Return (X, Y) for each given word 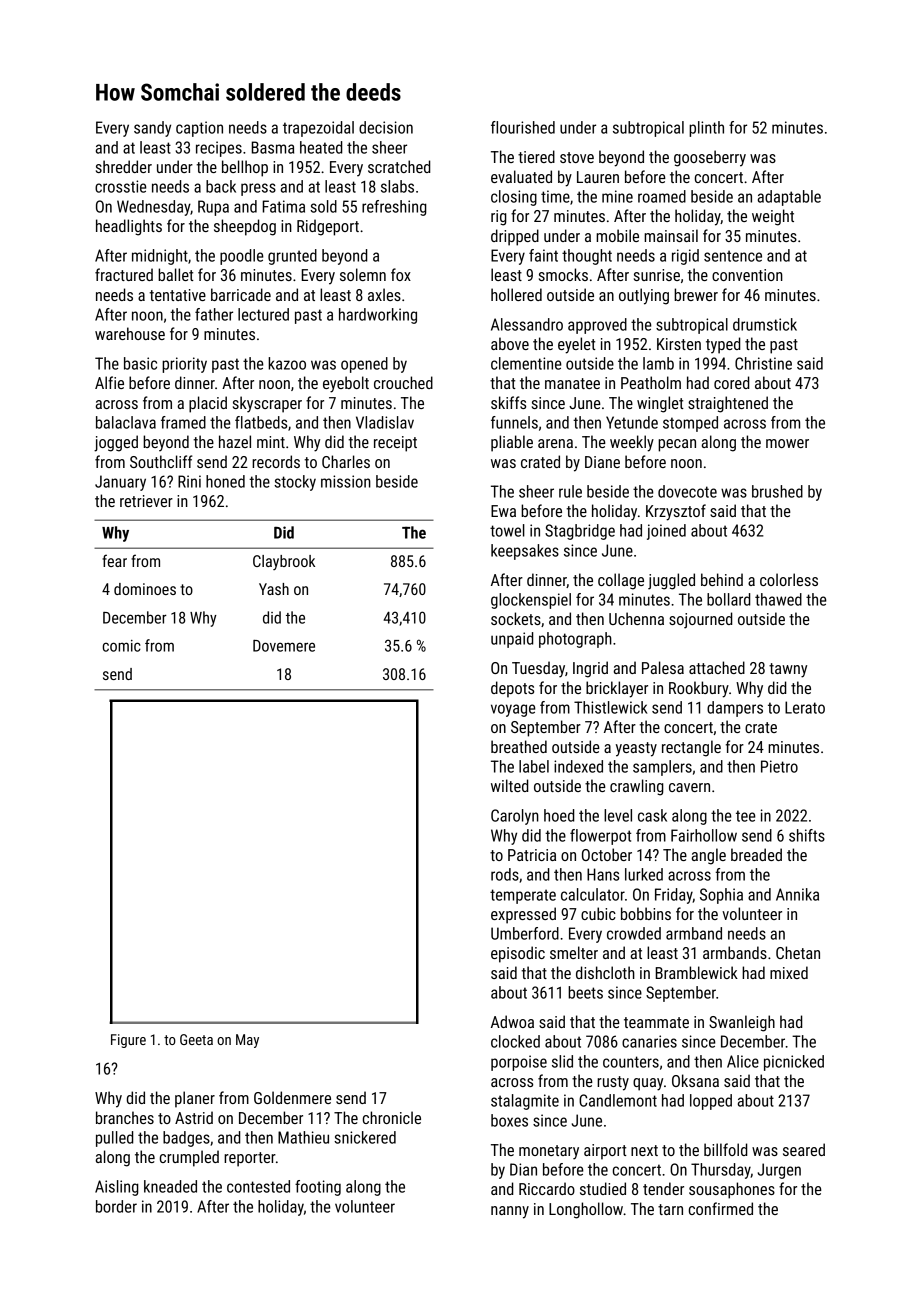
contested (258, 1186)
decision (386, 127)
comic (122, 646)
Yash (274, 589)
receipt (395, 444)
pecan (677, 445)
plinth (706, 129)
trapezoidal (318, 129)
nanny (510, 1212)
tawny (788, 670)
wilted (509, 785)
